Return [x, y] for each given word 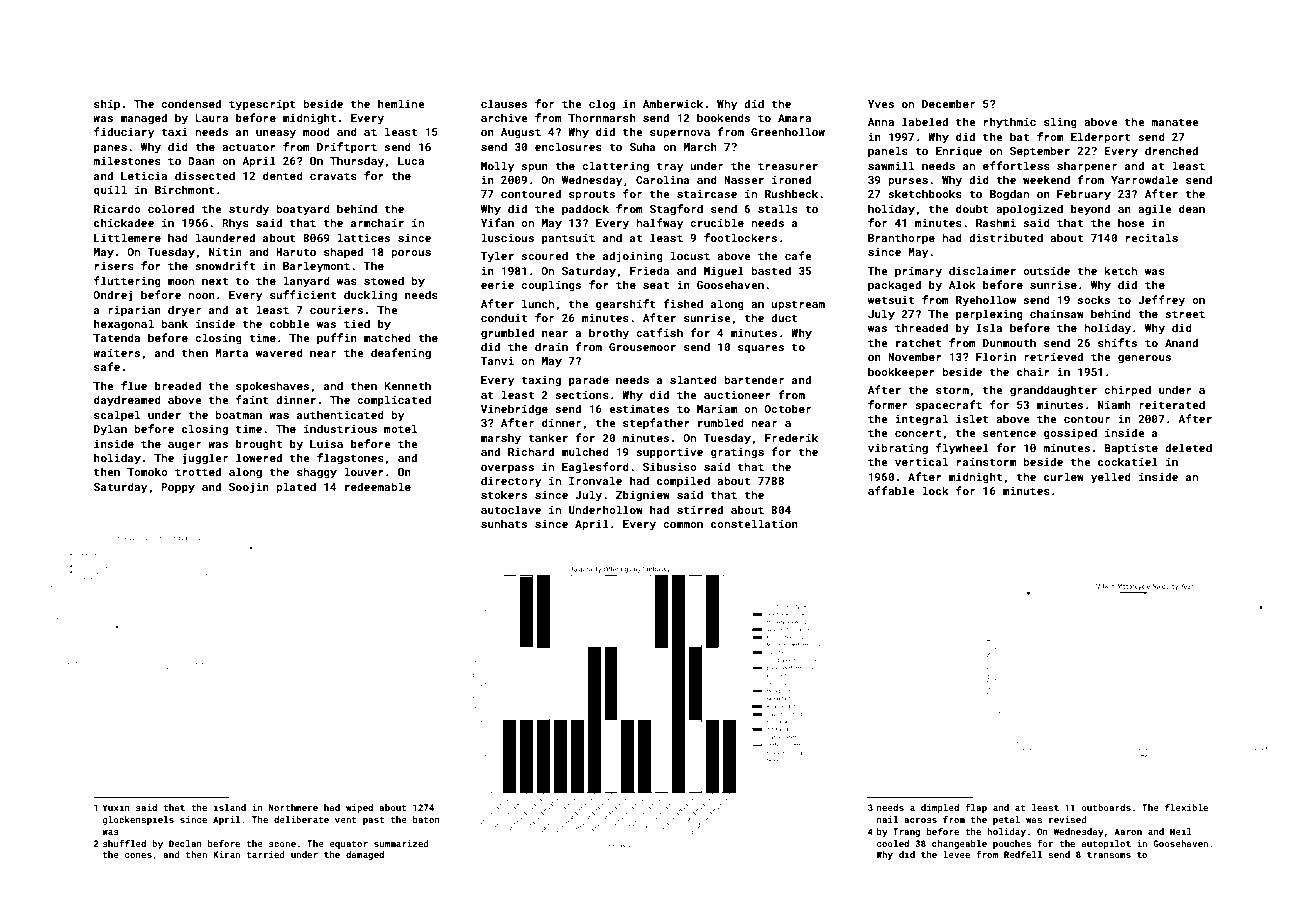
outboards [1106, 807]
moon [181, 282]
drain [551, 346]
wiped [359, 808]
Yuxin [116, 807]
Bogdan [1009, 195]
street [1185, 314]
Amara [794, 118]
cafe [798, 255]
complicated [394, 401]
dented [283, 175]
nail [887, 819]
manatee [1175, 122]
